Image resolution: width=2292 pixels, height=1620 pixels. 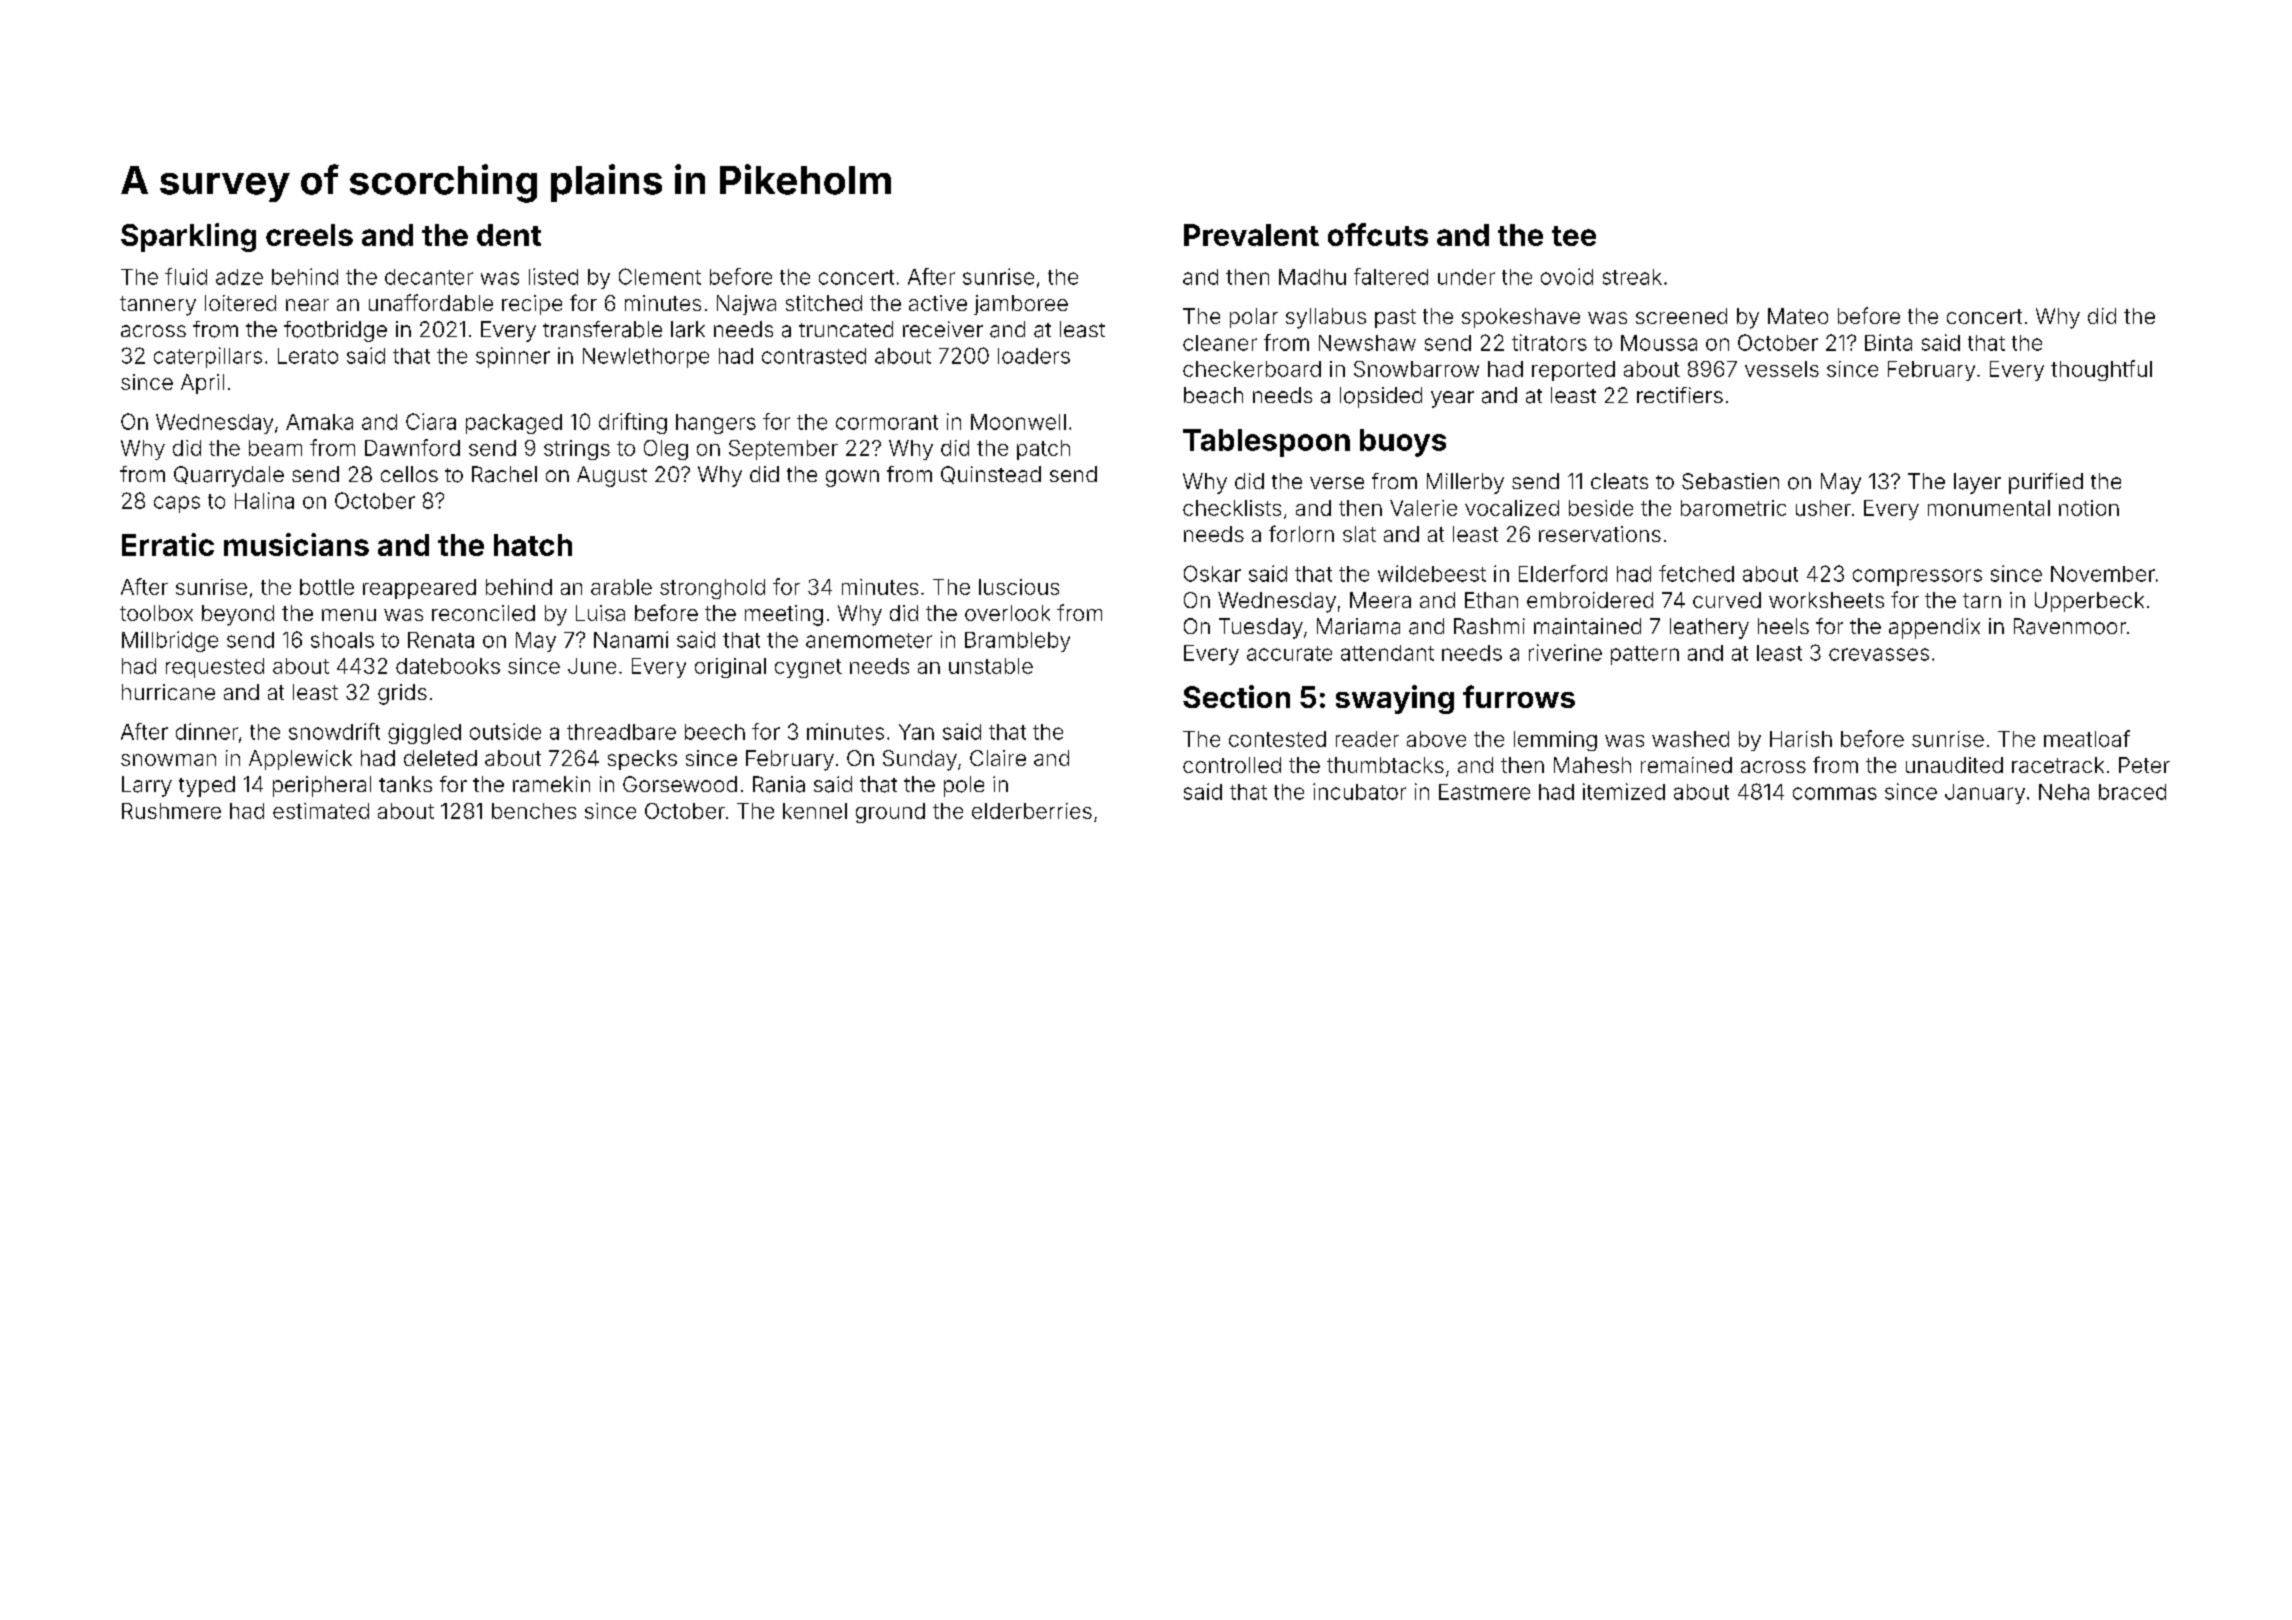 I want to click on thoughtful, so click(x=2101, y=370).
